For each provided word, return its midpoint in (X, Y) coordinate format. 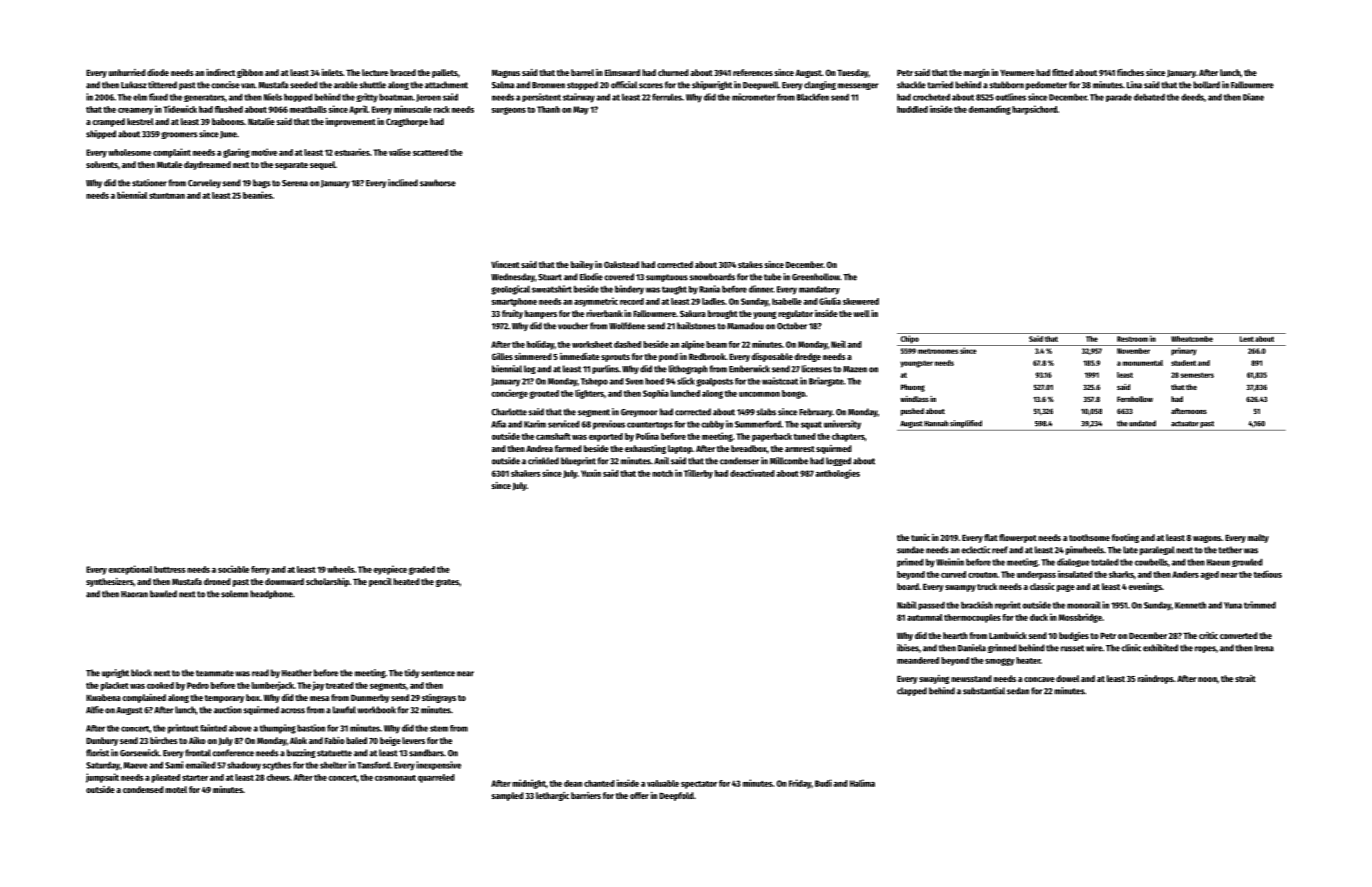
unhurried (127, 72)
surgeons (508, 111)
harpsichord (1034, 110)
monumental (1143, 363)
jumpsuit (102, 778)
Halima (862, 783)
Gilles (502, 356)
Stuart (550, 277)
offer (639, 795)
